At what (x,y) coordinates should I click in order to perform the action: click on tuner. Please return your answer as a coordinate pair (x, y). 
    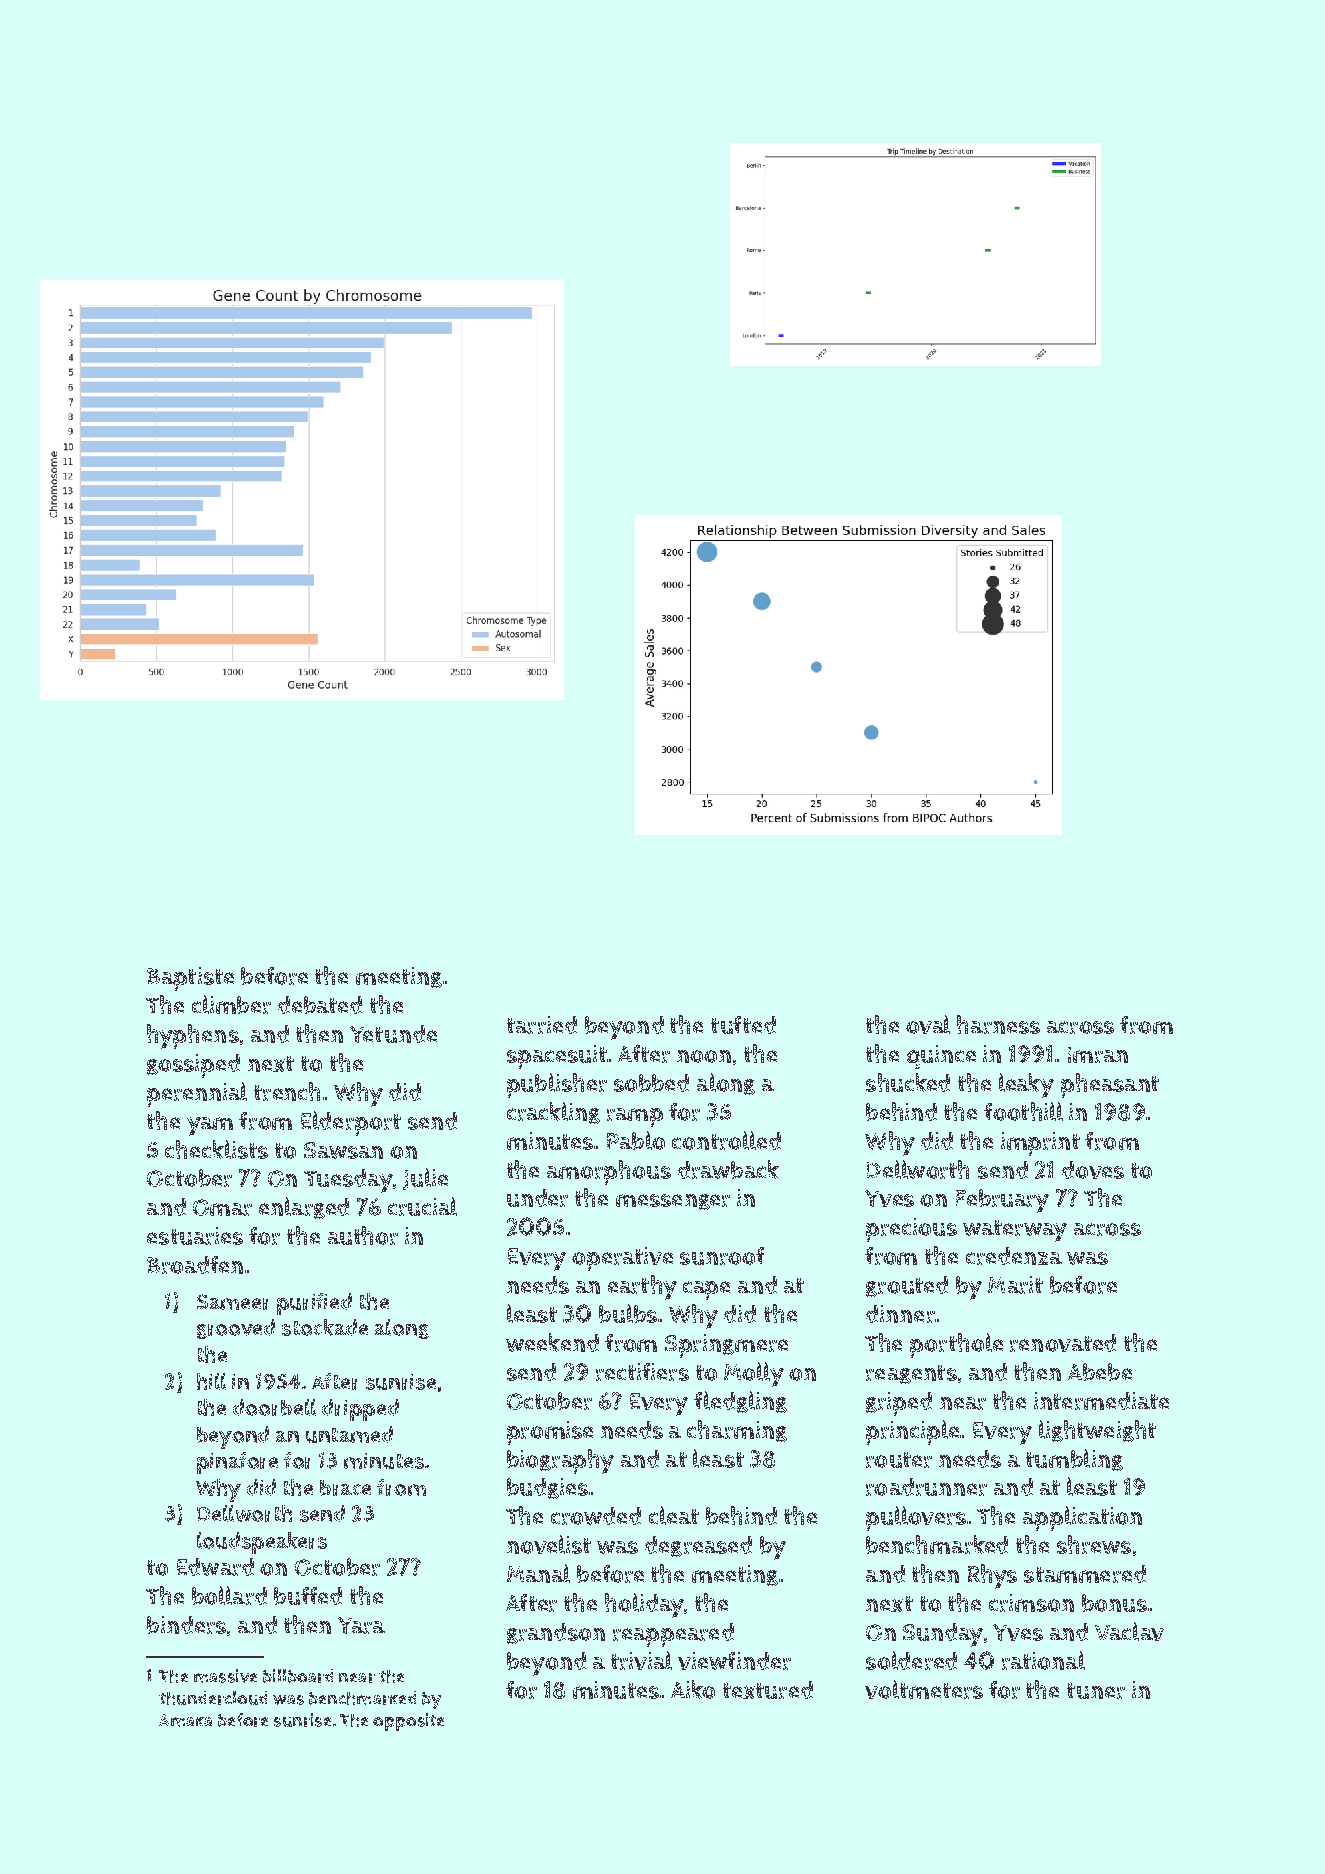
    Looking at the image, I should click on (1096, 1691).
